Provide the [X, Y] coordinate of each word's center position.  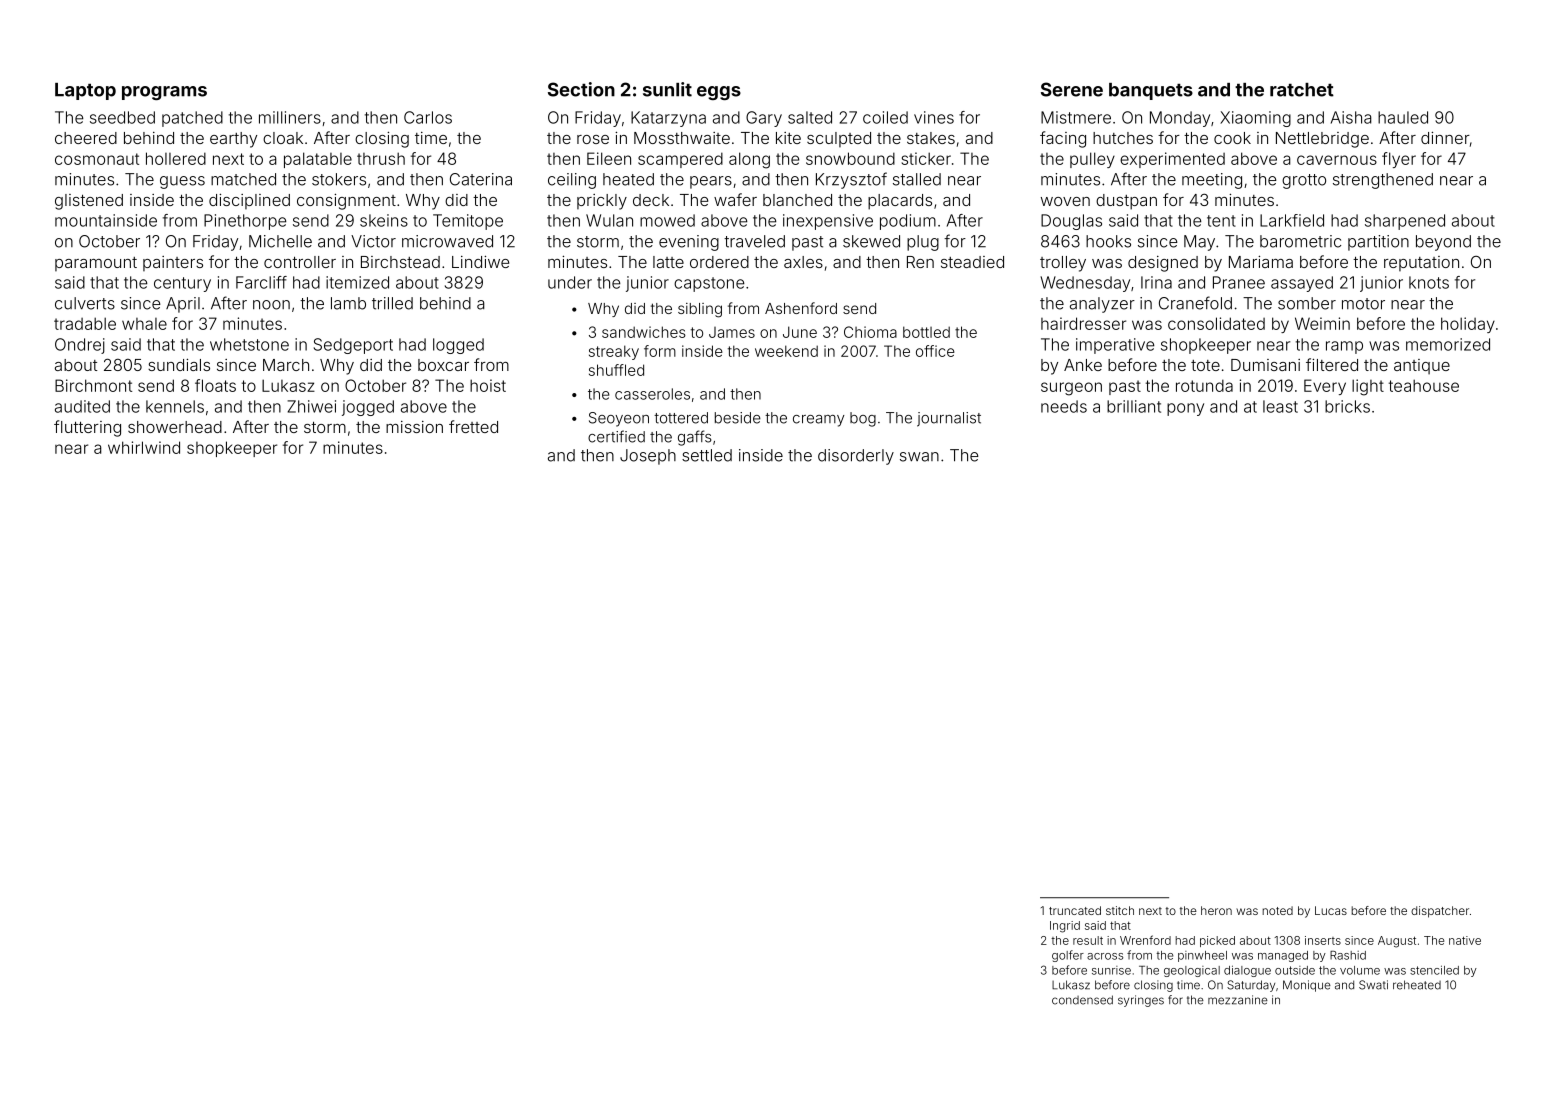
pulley [1092, 160]
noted [1277, 910]
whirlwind [144, 447]
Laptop [85, 91]
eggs [719, 93]
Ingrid [1065, 927]
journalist [949, 419]
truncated [1075, 910]
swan [919, 457]
